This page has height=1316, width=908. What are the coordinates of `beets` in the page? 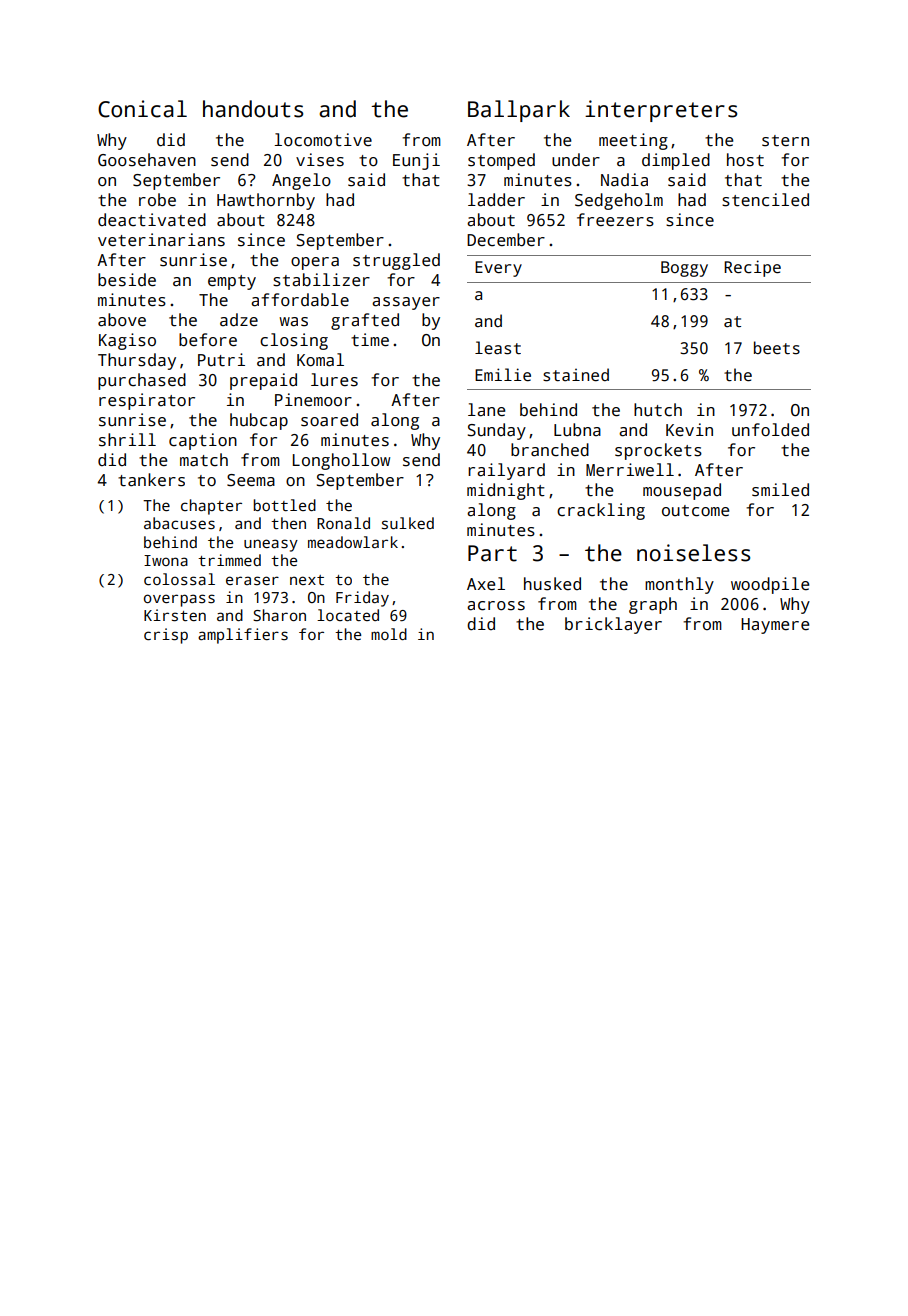 It's located at (777, 348).
